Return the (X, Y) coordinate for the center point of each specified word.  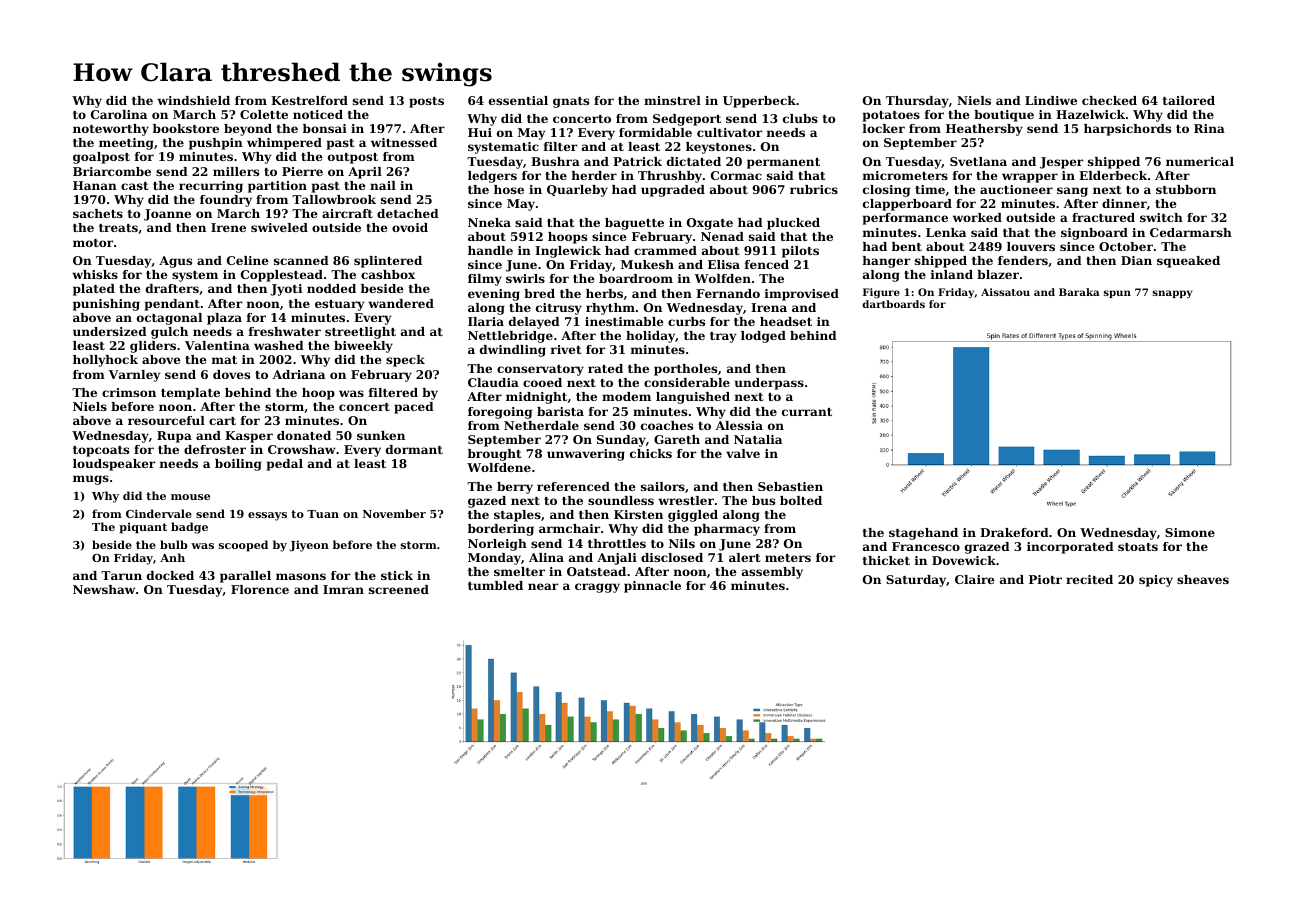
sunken (381, 435)
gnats (571, 102)
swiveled (279, 227)
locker (884, 128)
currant (807, 412)
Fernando (728, 293)
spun (1117, 294)
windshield (193, 100)
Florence (260, 589)
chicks (651, 453)
